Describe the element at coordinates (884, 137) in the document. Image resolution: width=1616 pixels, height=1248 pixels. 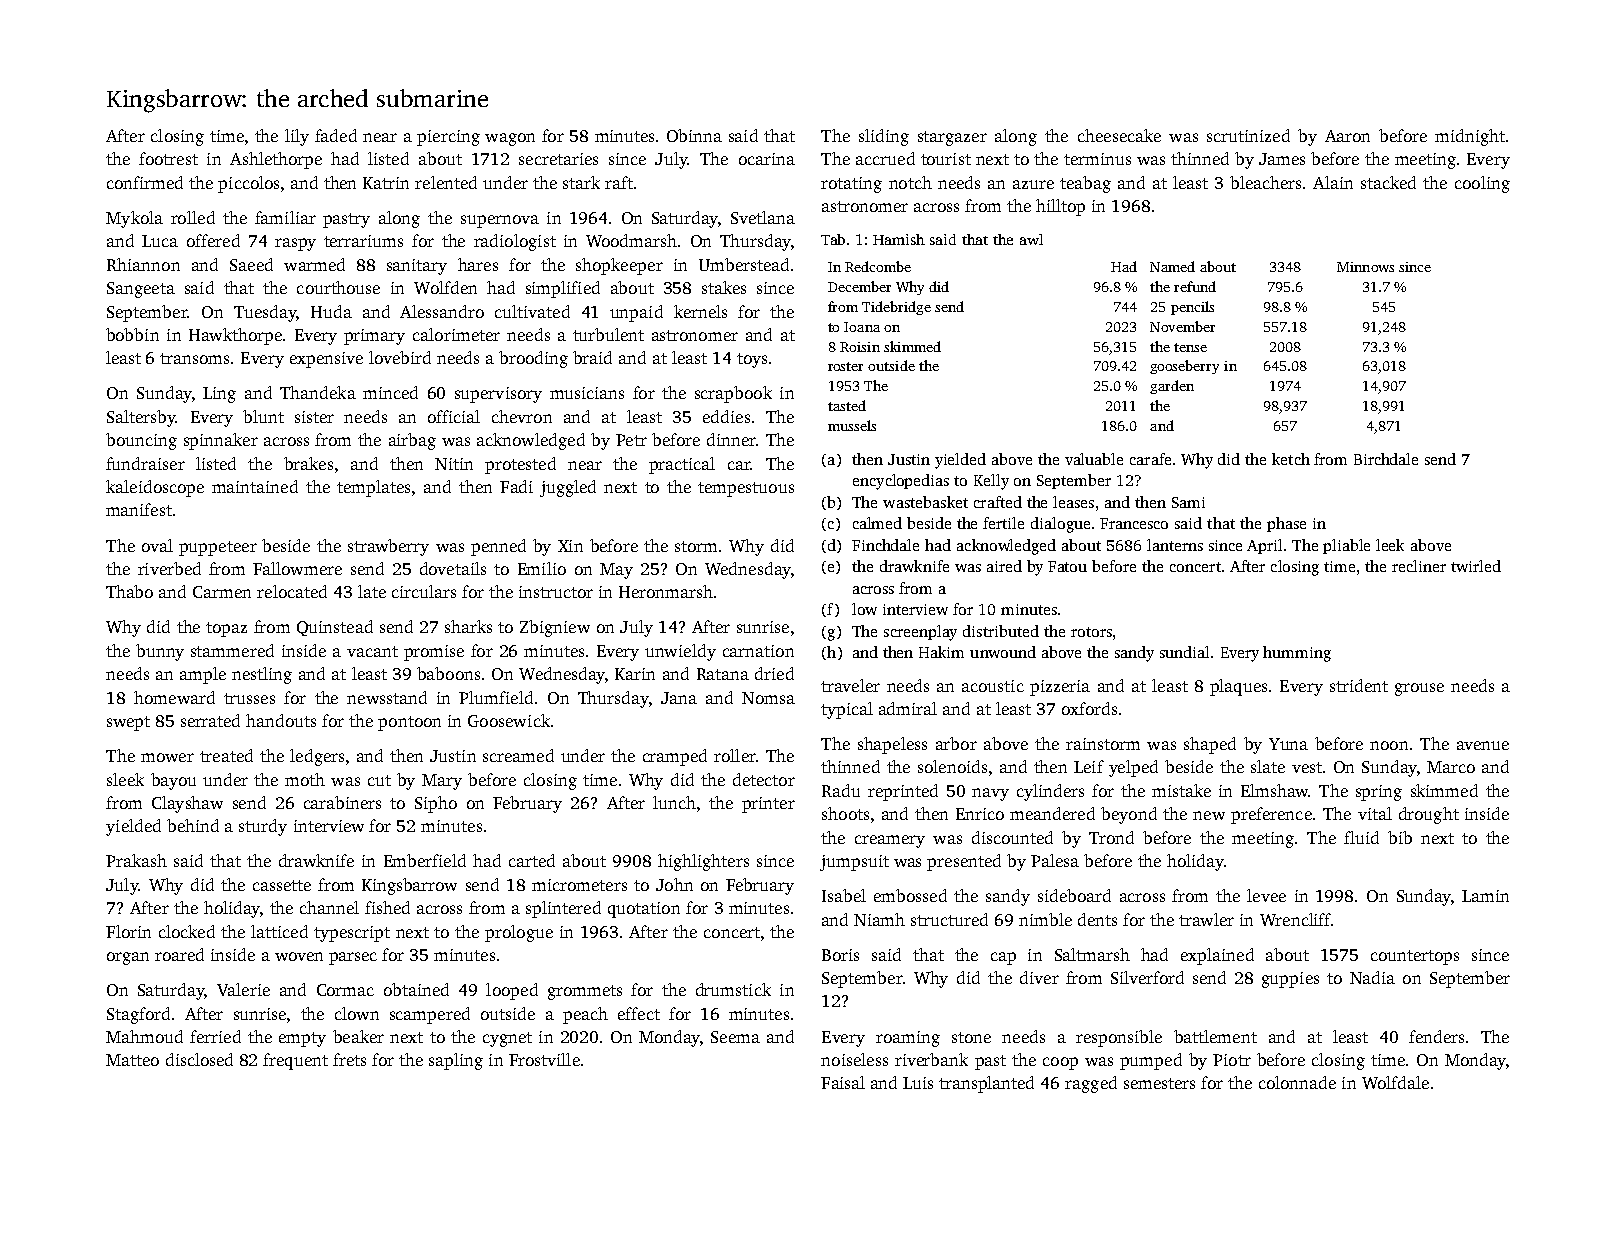
I see `sliding` at that location.
